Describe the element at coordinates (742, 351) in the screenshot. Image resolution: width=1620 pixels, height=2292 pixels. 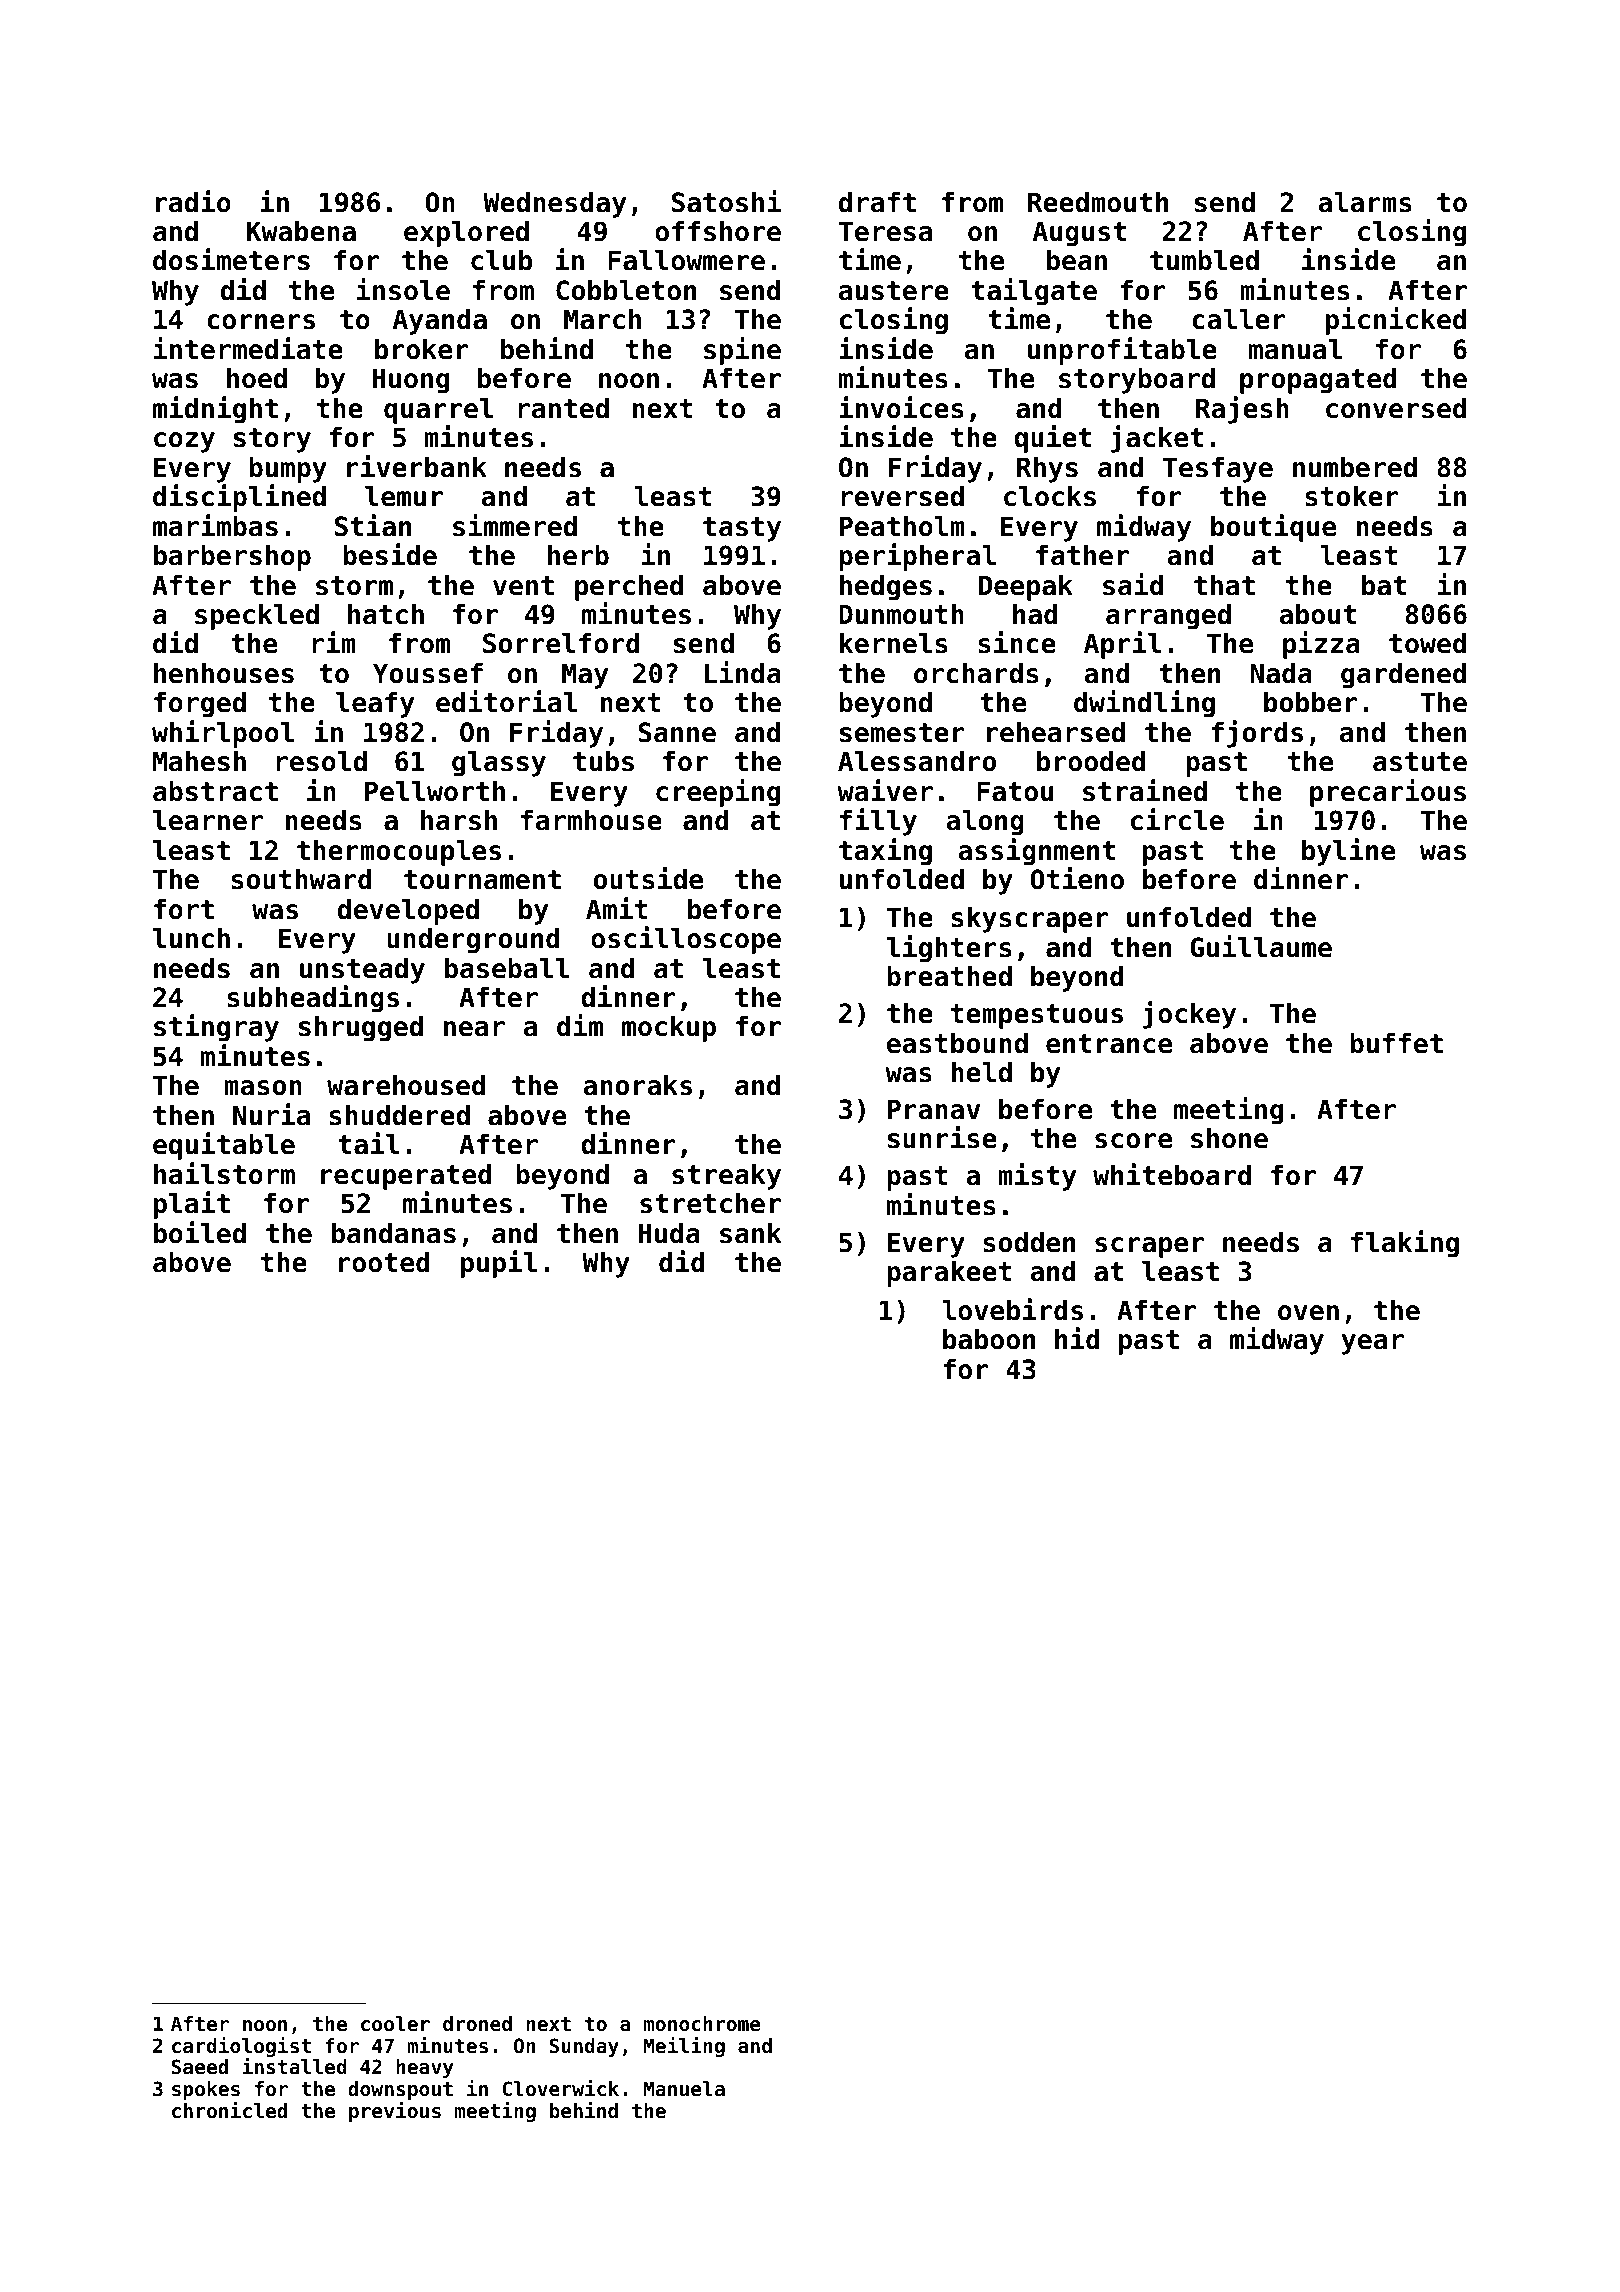
I see `spine` at that location.
